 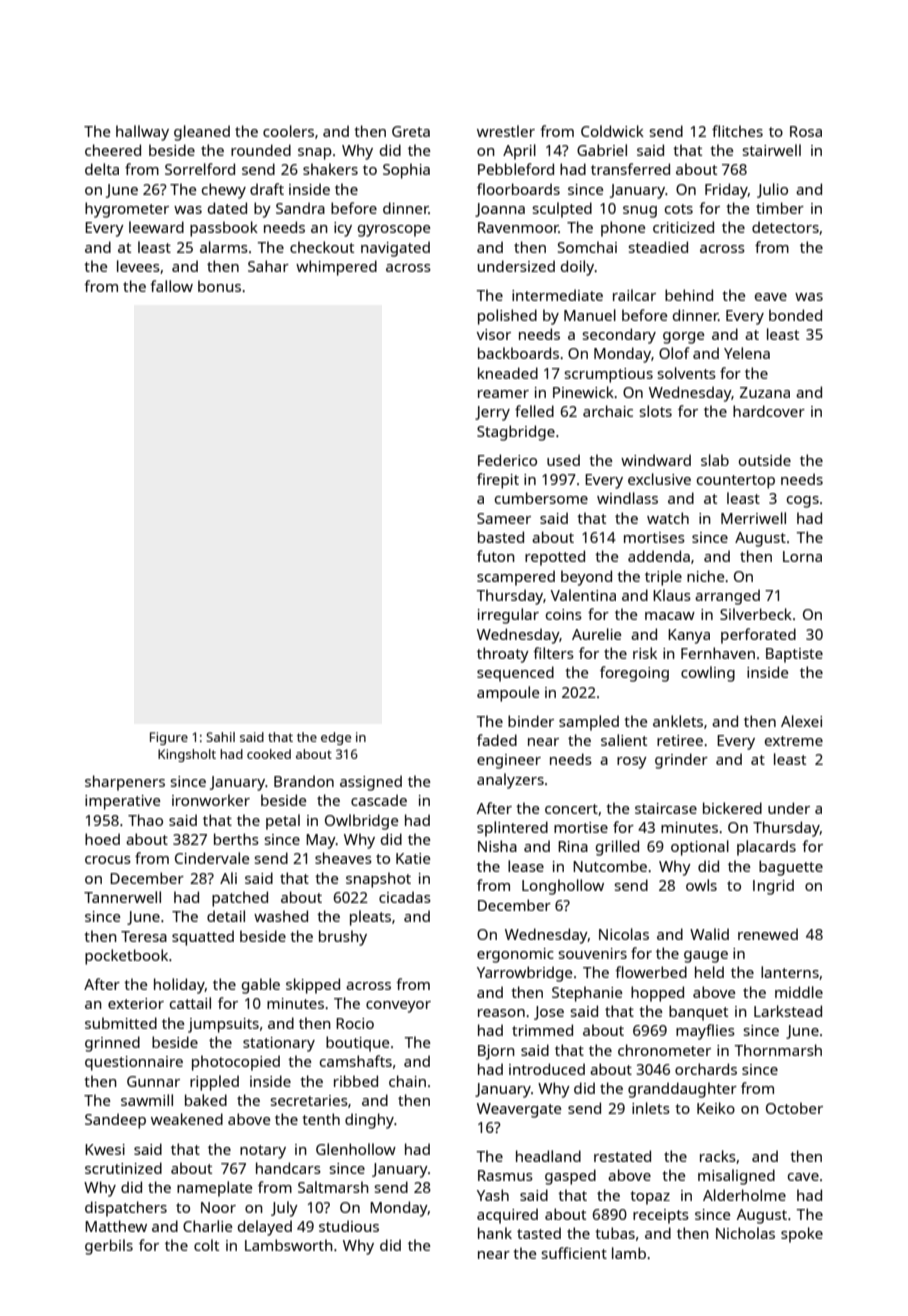 What do you see at coordinates (670, 616) in the screenshot?
I see `macaw` at bounding box center [670, 616].
